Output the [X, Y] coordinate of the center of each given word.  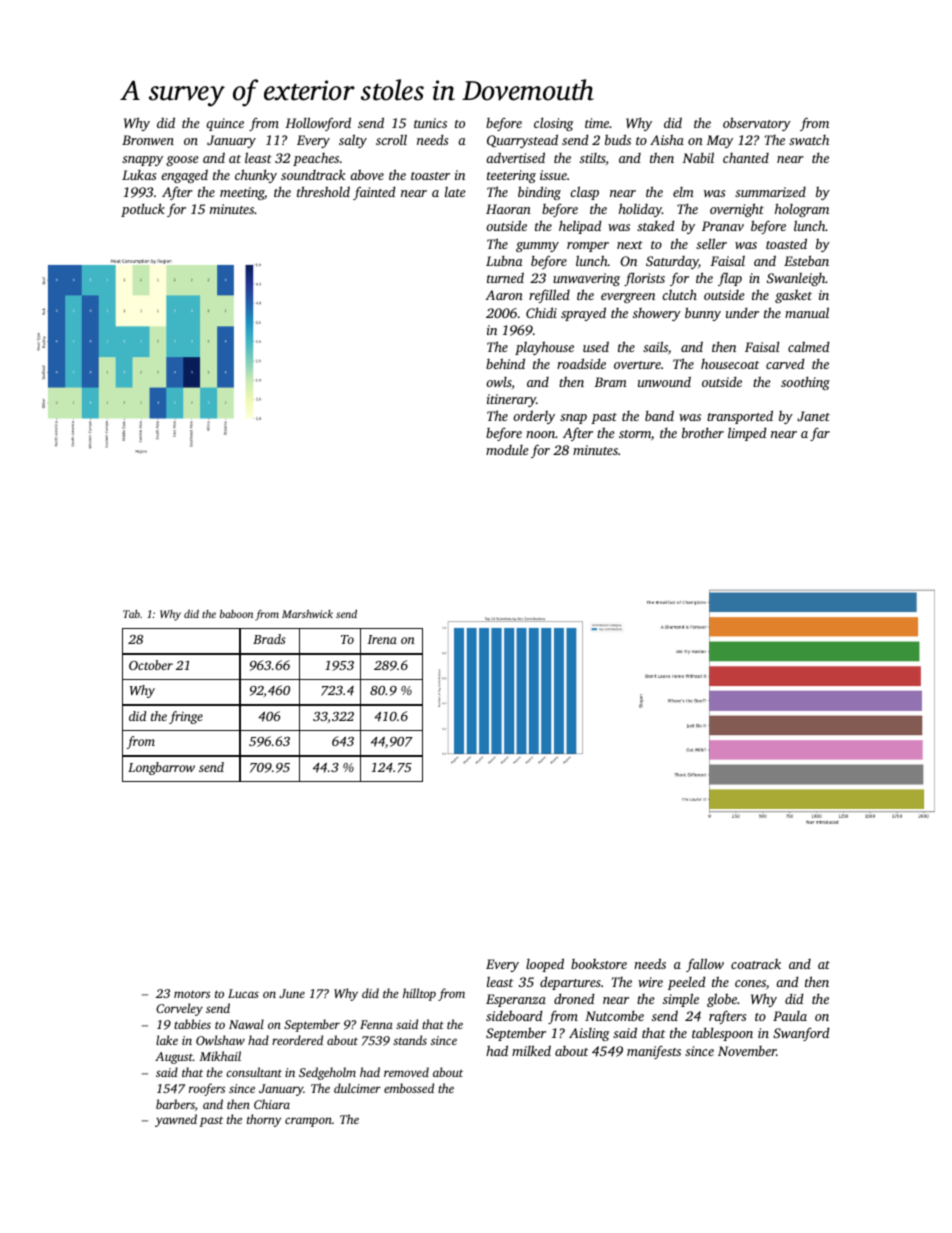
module [507, 450]
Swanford [801, 1034]
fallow [705, 965]
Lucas [243, 993]
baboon [236, 614]
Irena [382, 639]
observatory [757, 124]
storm [635, 434]
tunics [430, 123]
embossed [409, 1088]
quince [225, 124]
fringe [186, 717]
